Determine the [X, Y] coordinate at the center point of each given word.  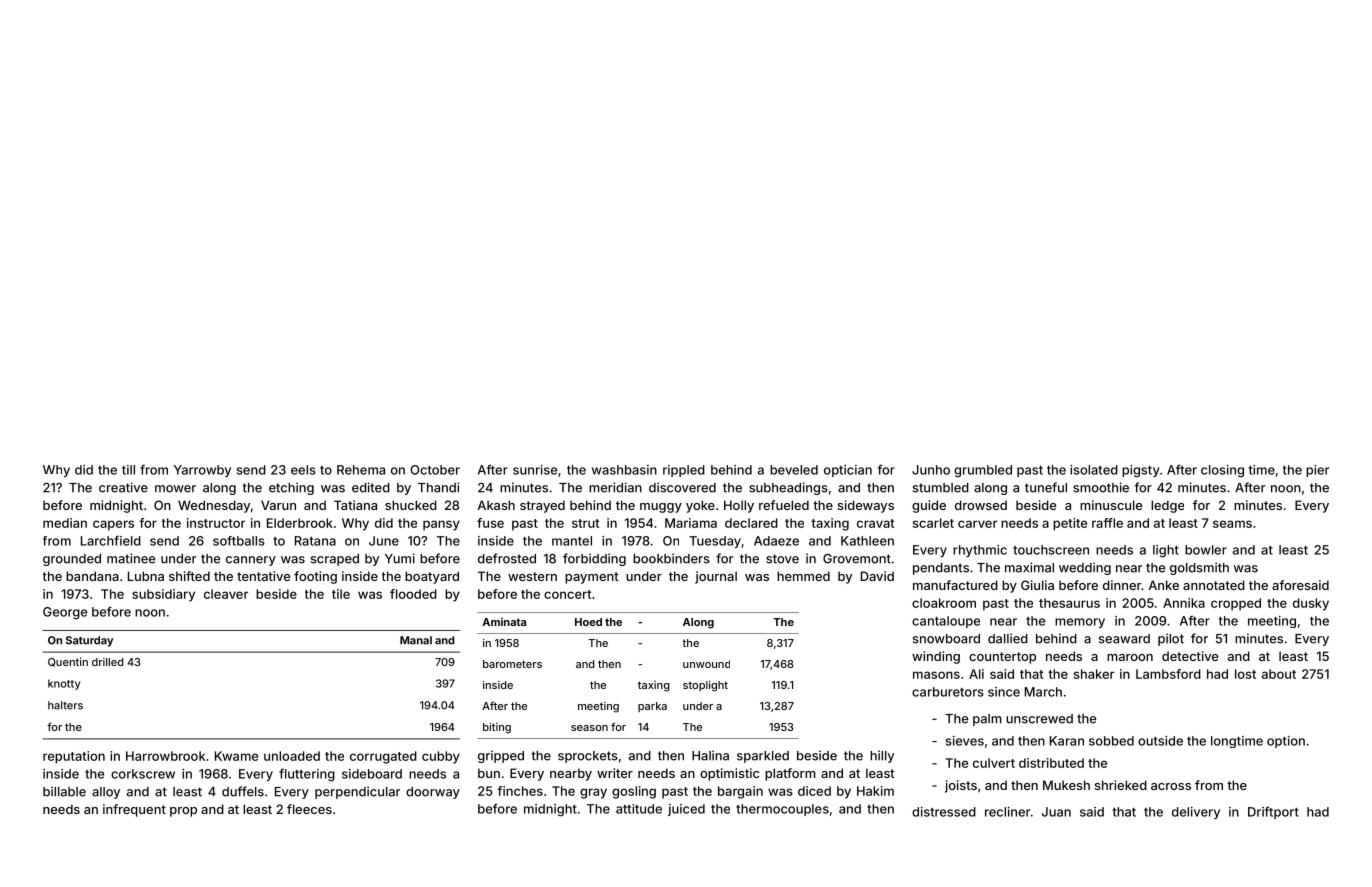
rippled [684, 471]
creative [123, 487]
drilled [107, 662]
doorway [433, 793]
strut [585, 523]
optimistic [729, 774]
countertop [1002, 658]
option [1286, 742]
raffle [1107, 523]
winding [936, 657]
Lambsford [1168, 674]
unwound [706, 664]
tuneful [1046, 487]
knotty [64, 684]
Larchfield [111, 540]
